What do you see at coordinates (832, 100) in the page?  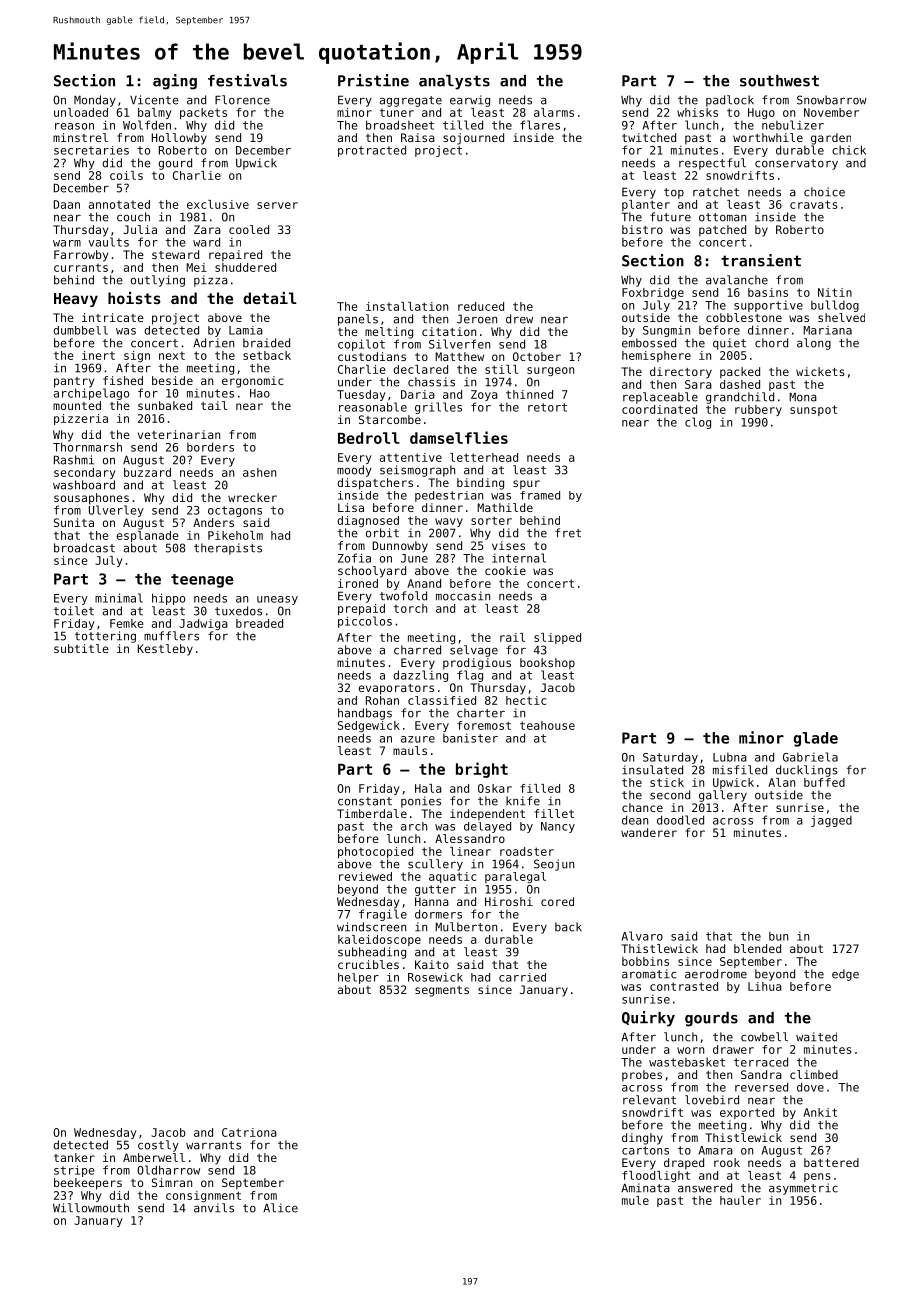 I see `Snowbarrow` at bounding box center [832, 100].
